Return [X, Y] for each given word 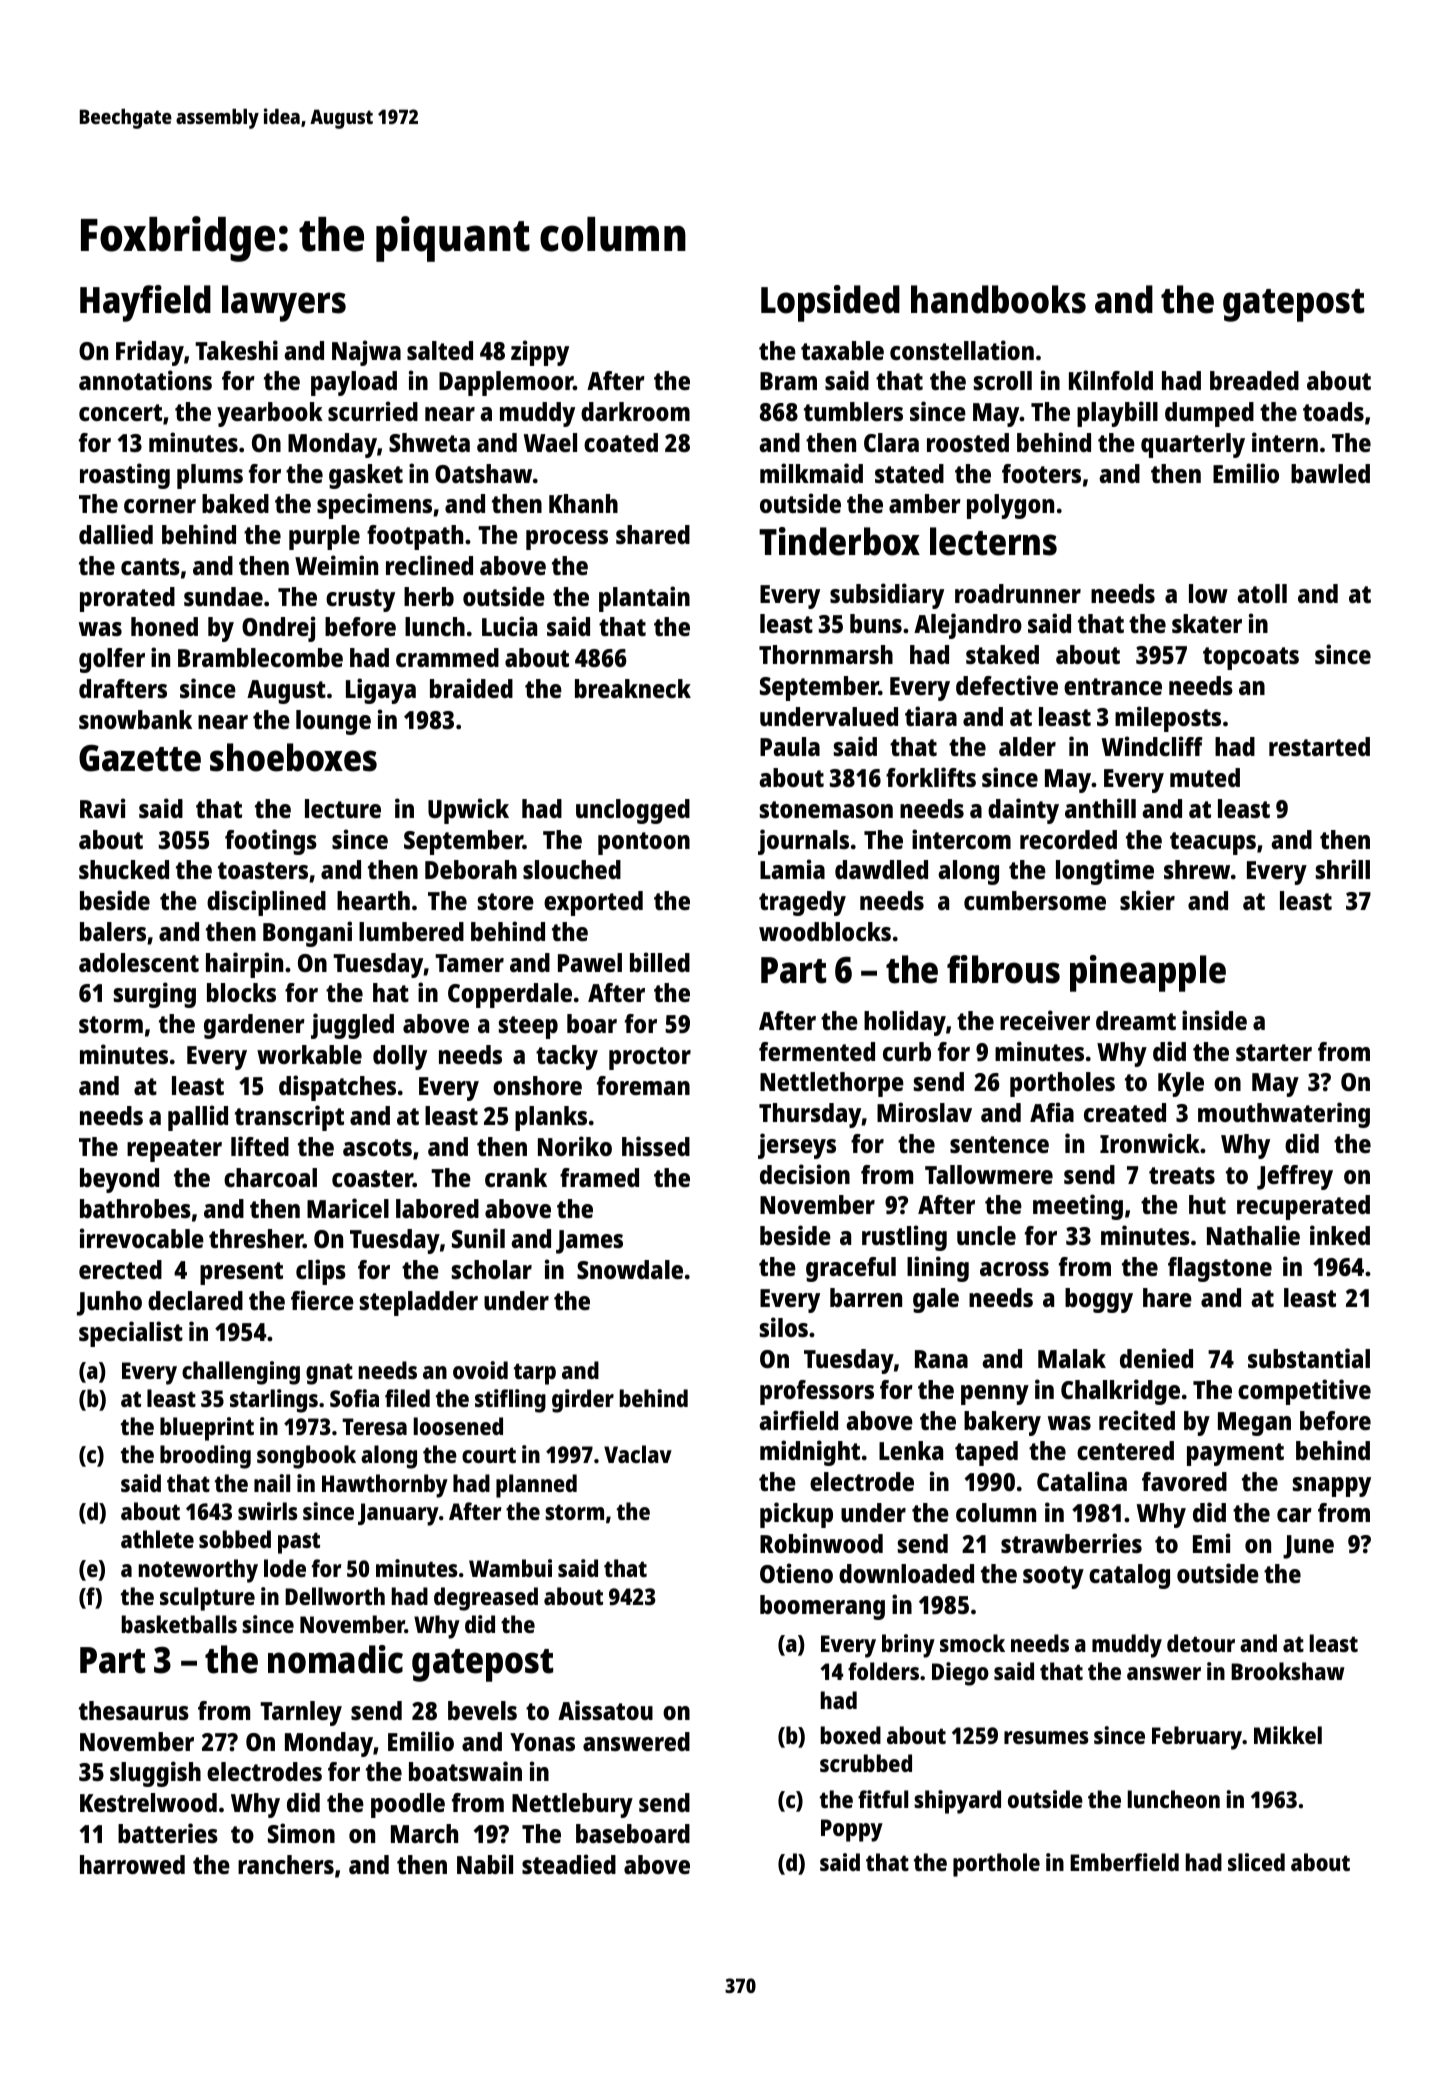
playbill [1117, 414]
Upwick [468, 811]
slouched [572, 869]
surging [155, 995]
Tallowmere [989, 1174]
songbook [306, 1457]
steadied [569, 1864]
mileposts [1168, 719]
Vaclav [638, 1454]
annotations [145, 380]
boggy [1099, 1300]
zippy [540, 353]
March [424, 1833]
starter [1274, 1052]
